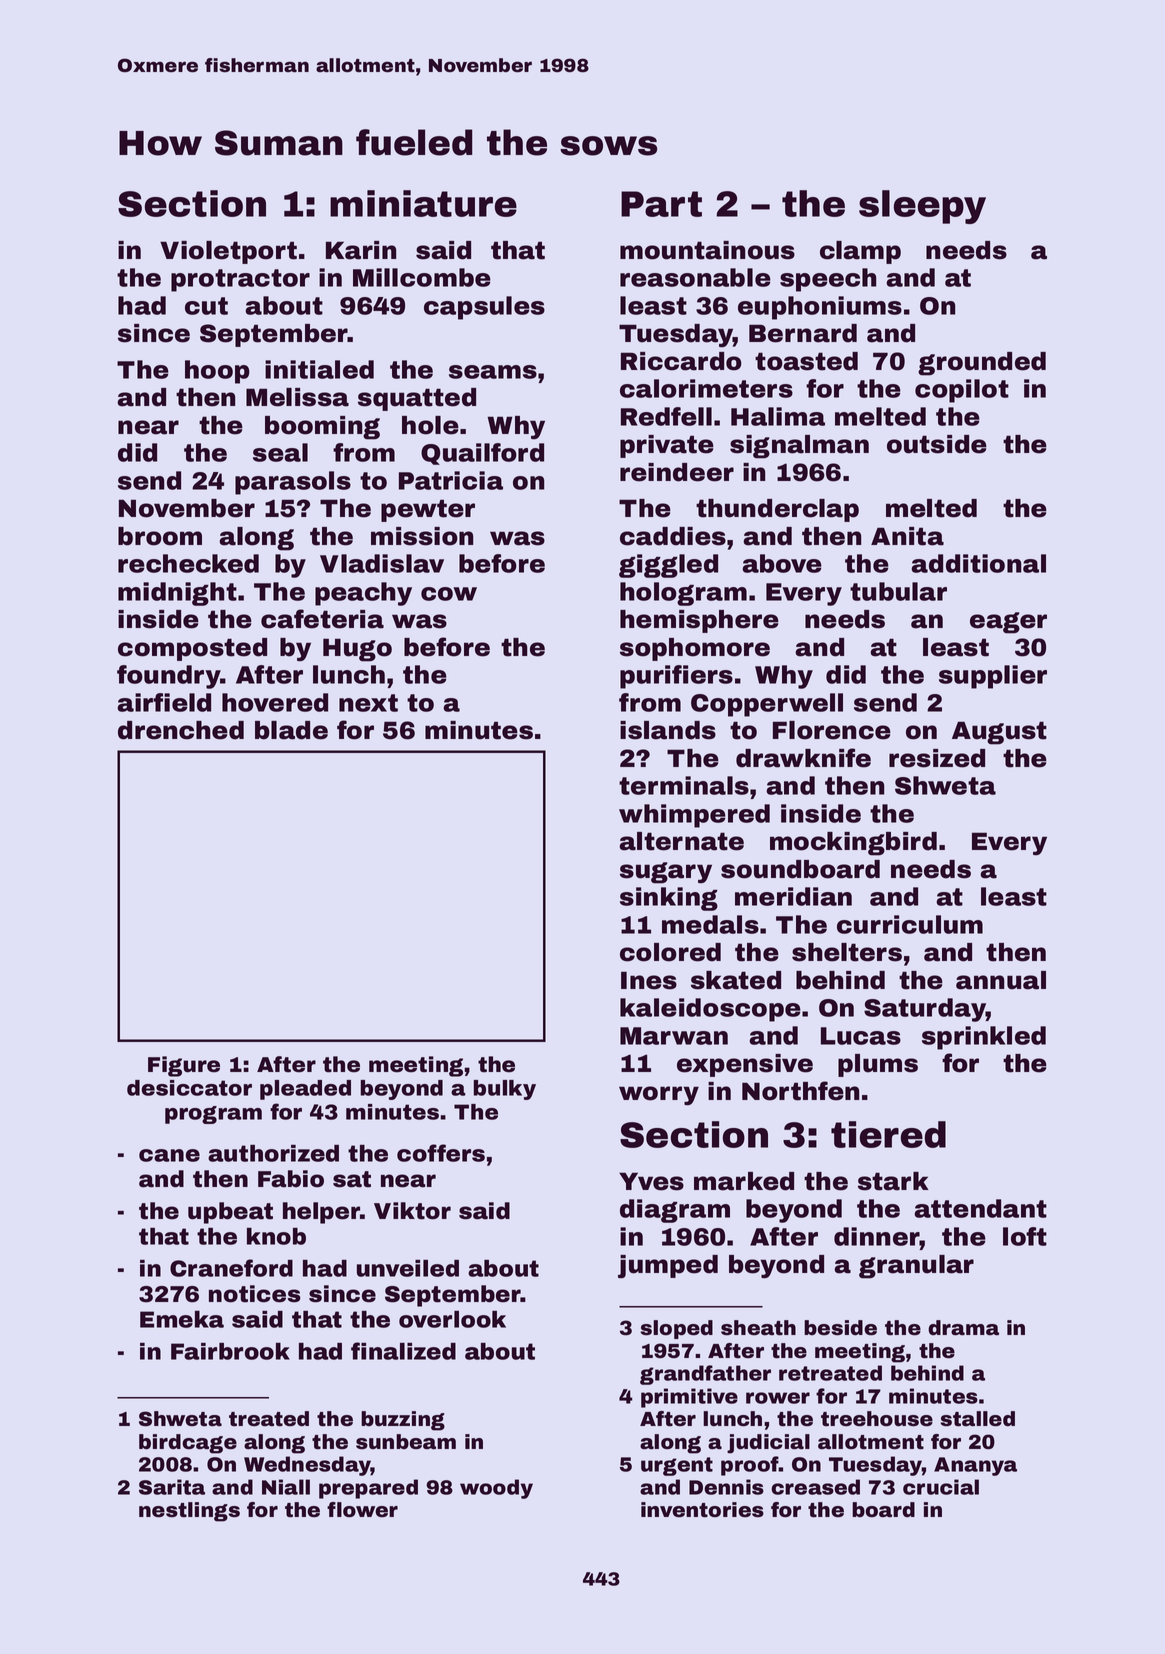  I want to click on above, so click(782, 563).
